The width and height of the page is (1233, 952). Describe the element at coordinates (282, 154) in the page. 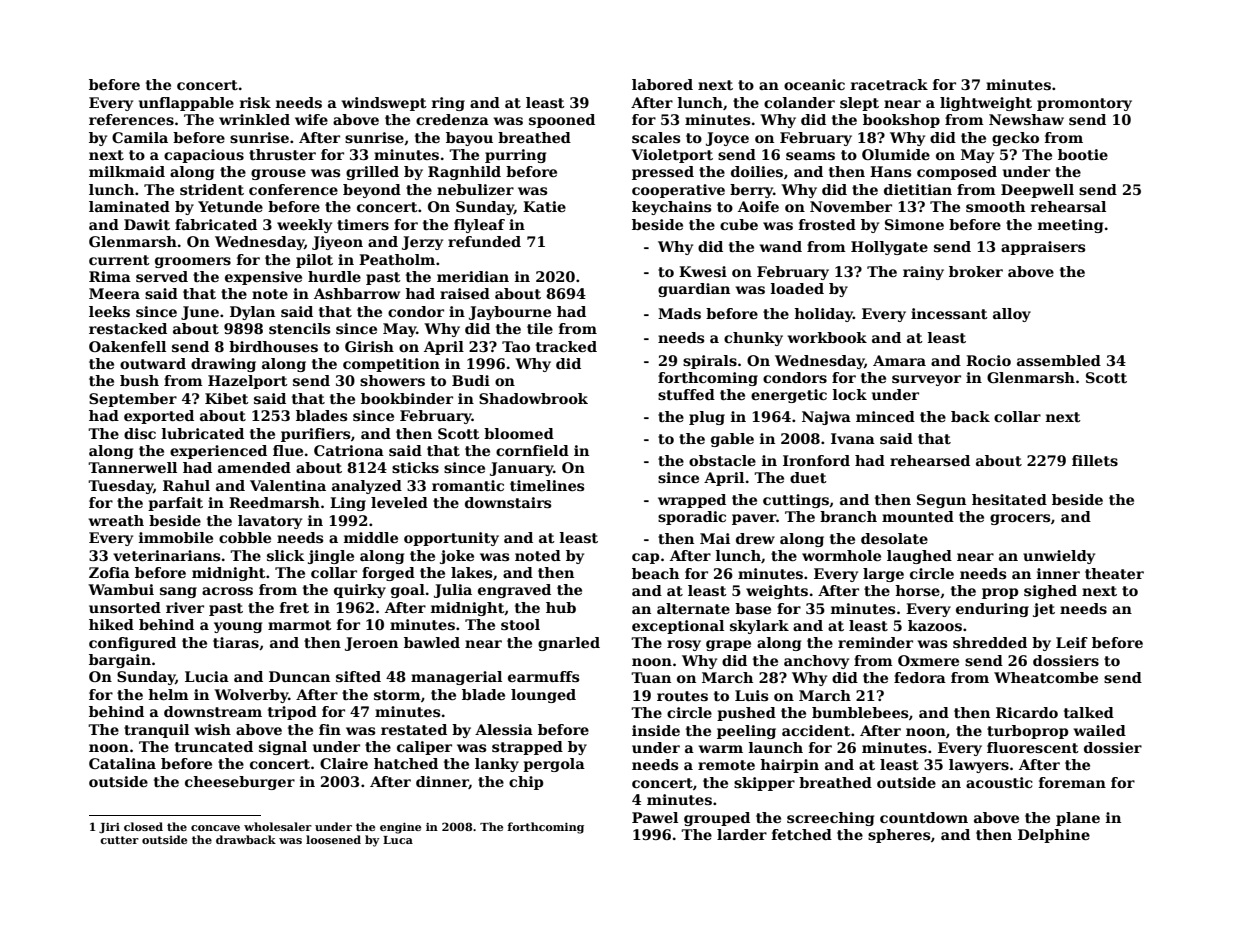

I see `thruster` at that location.
